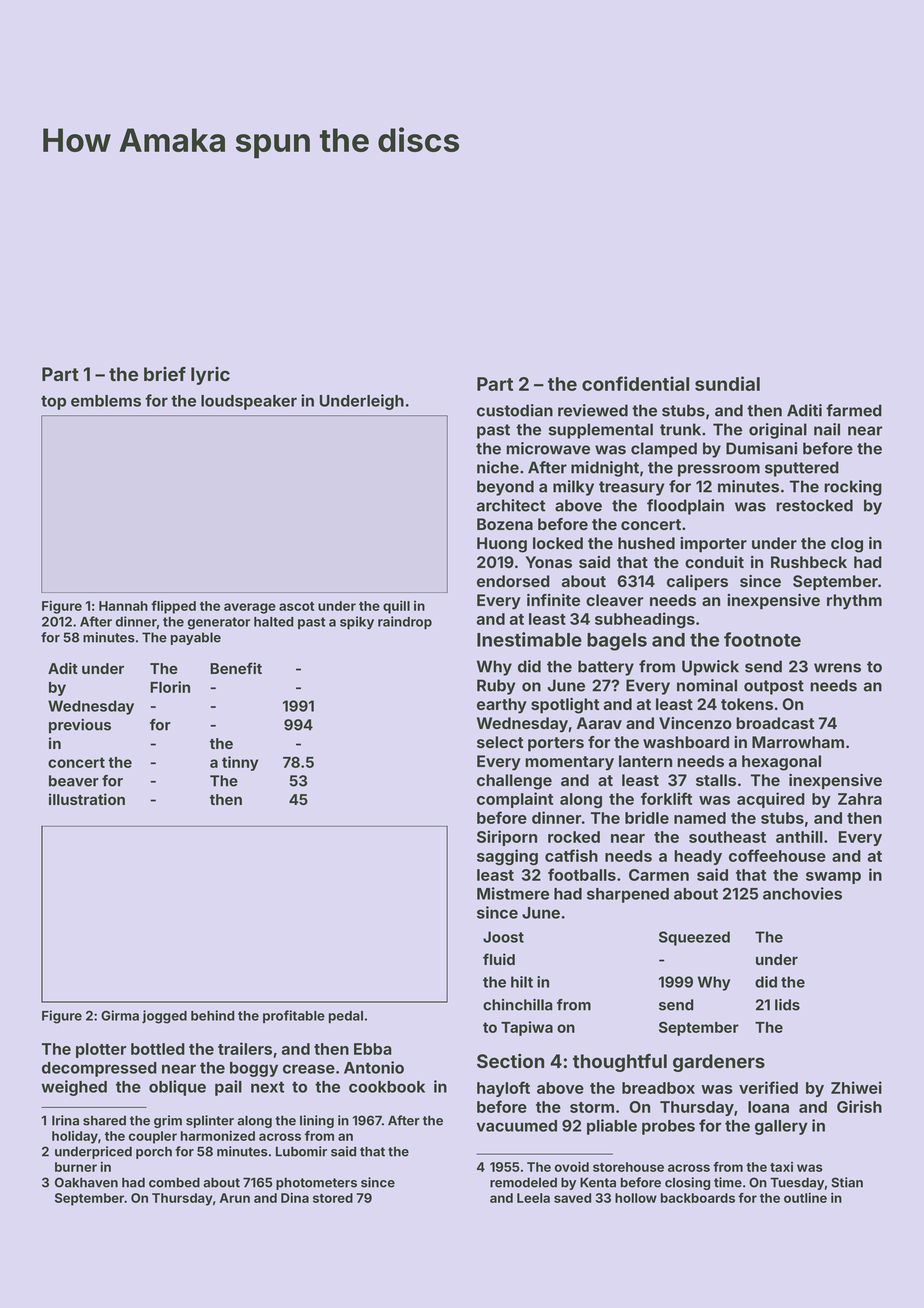 The height and width of the document is (1308, 924). What do you see at coordinates (827, 429) in the document?
I see `nail` at bounding box center [827, 429].
